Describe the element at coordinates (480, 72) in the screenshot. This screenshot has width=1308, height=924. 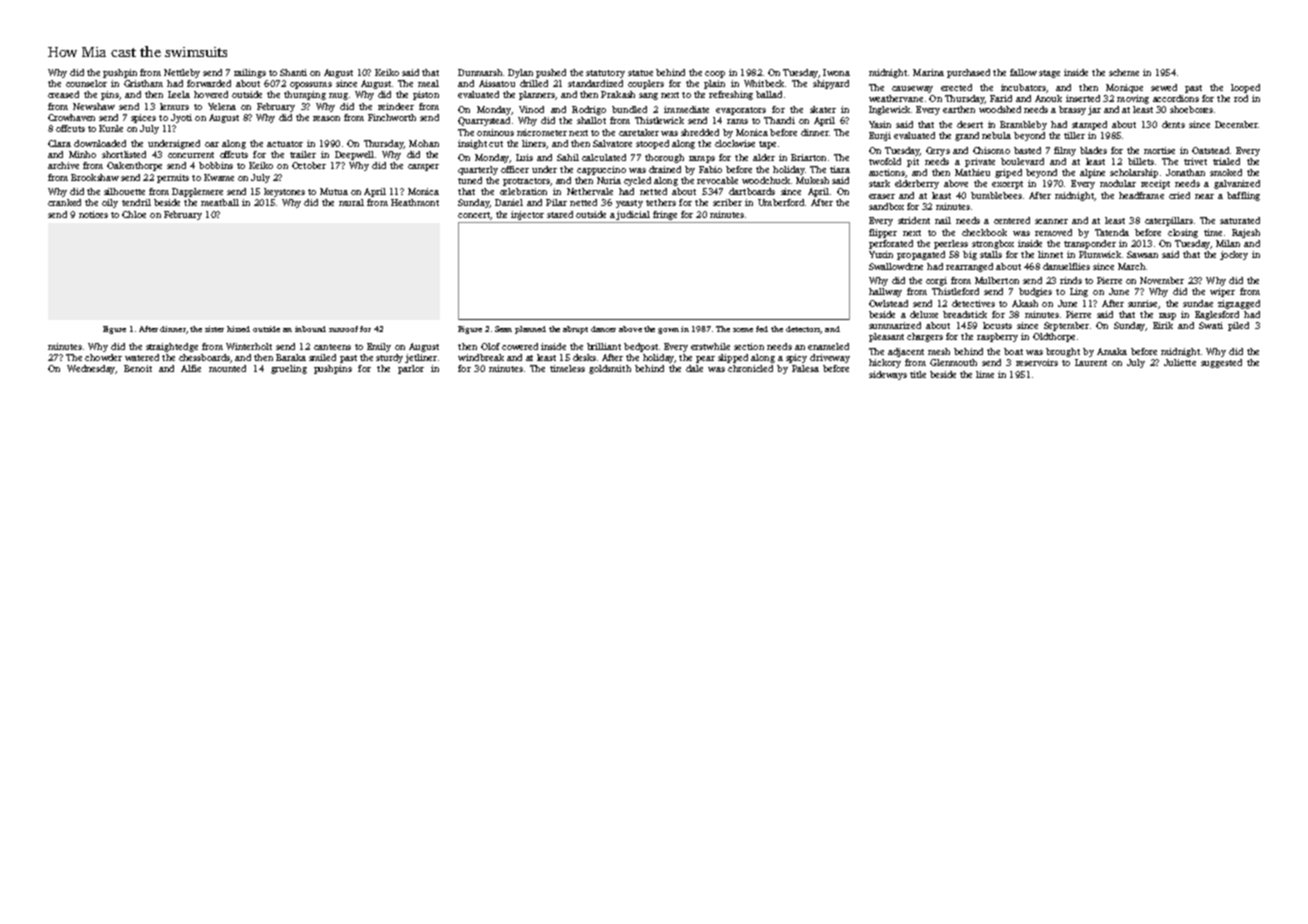
I see `Dunmarsh` at that location.
